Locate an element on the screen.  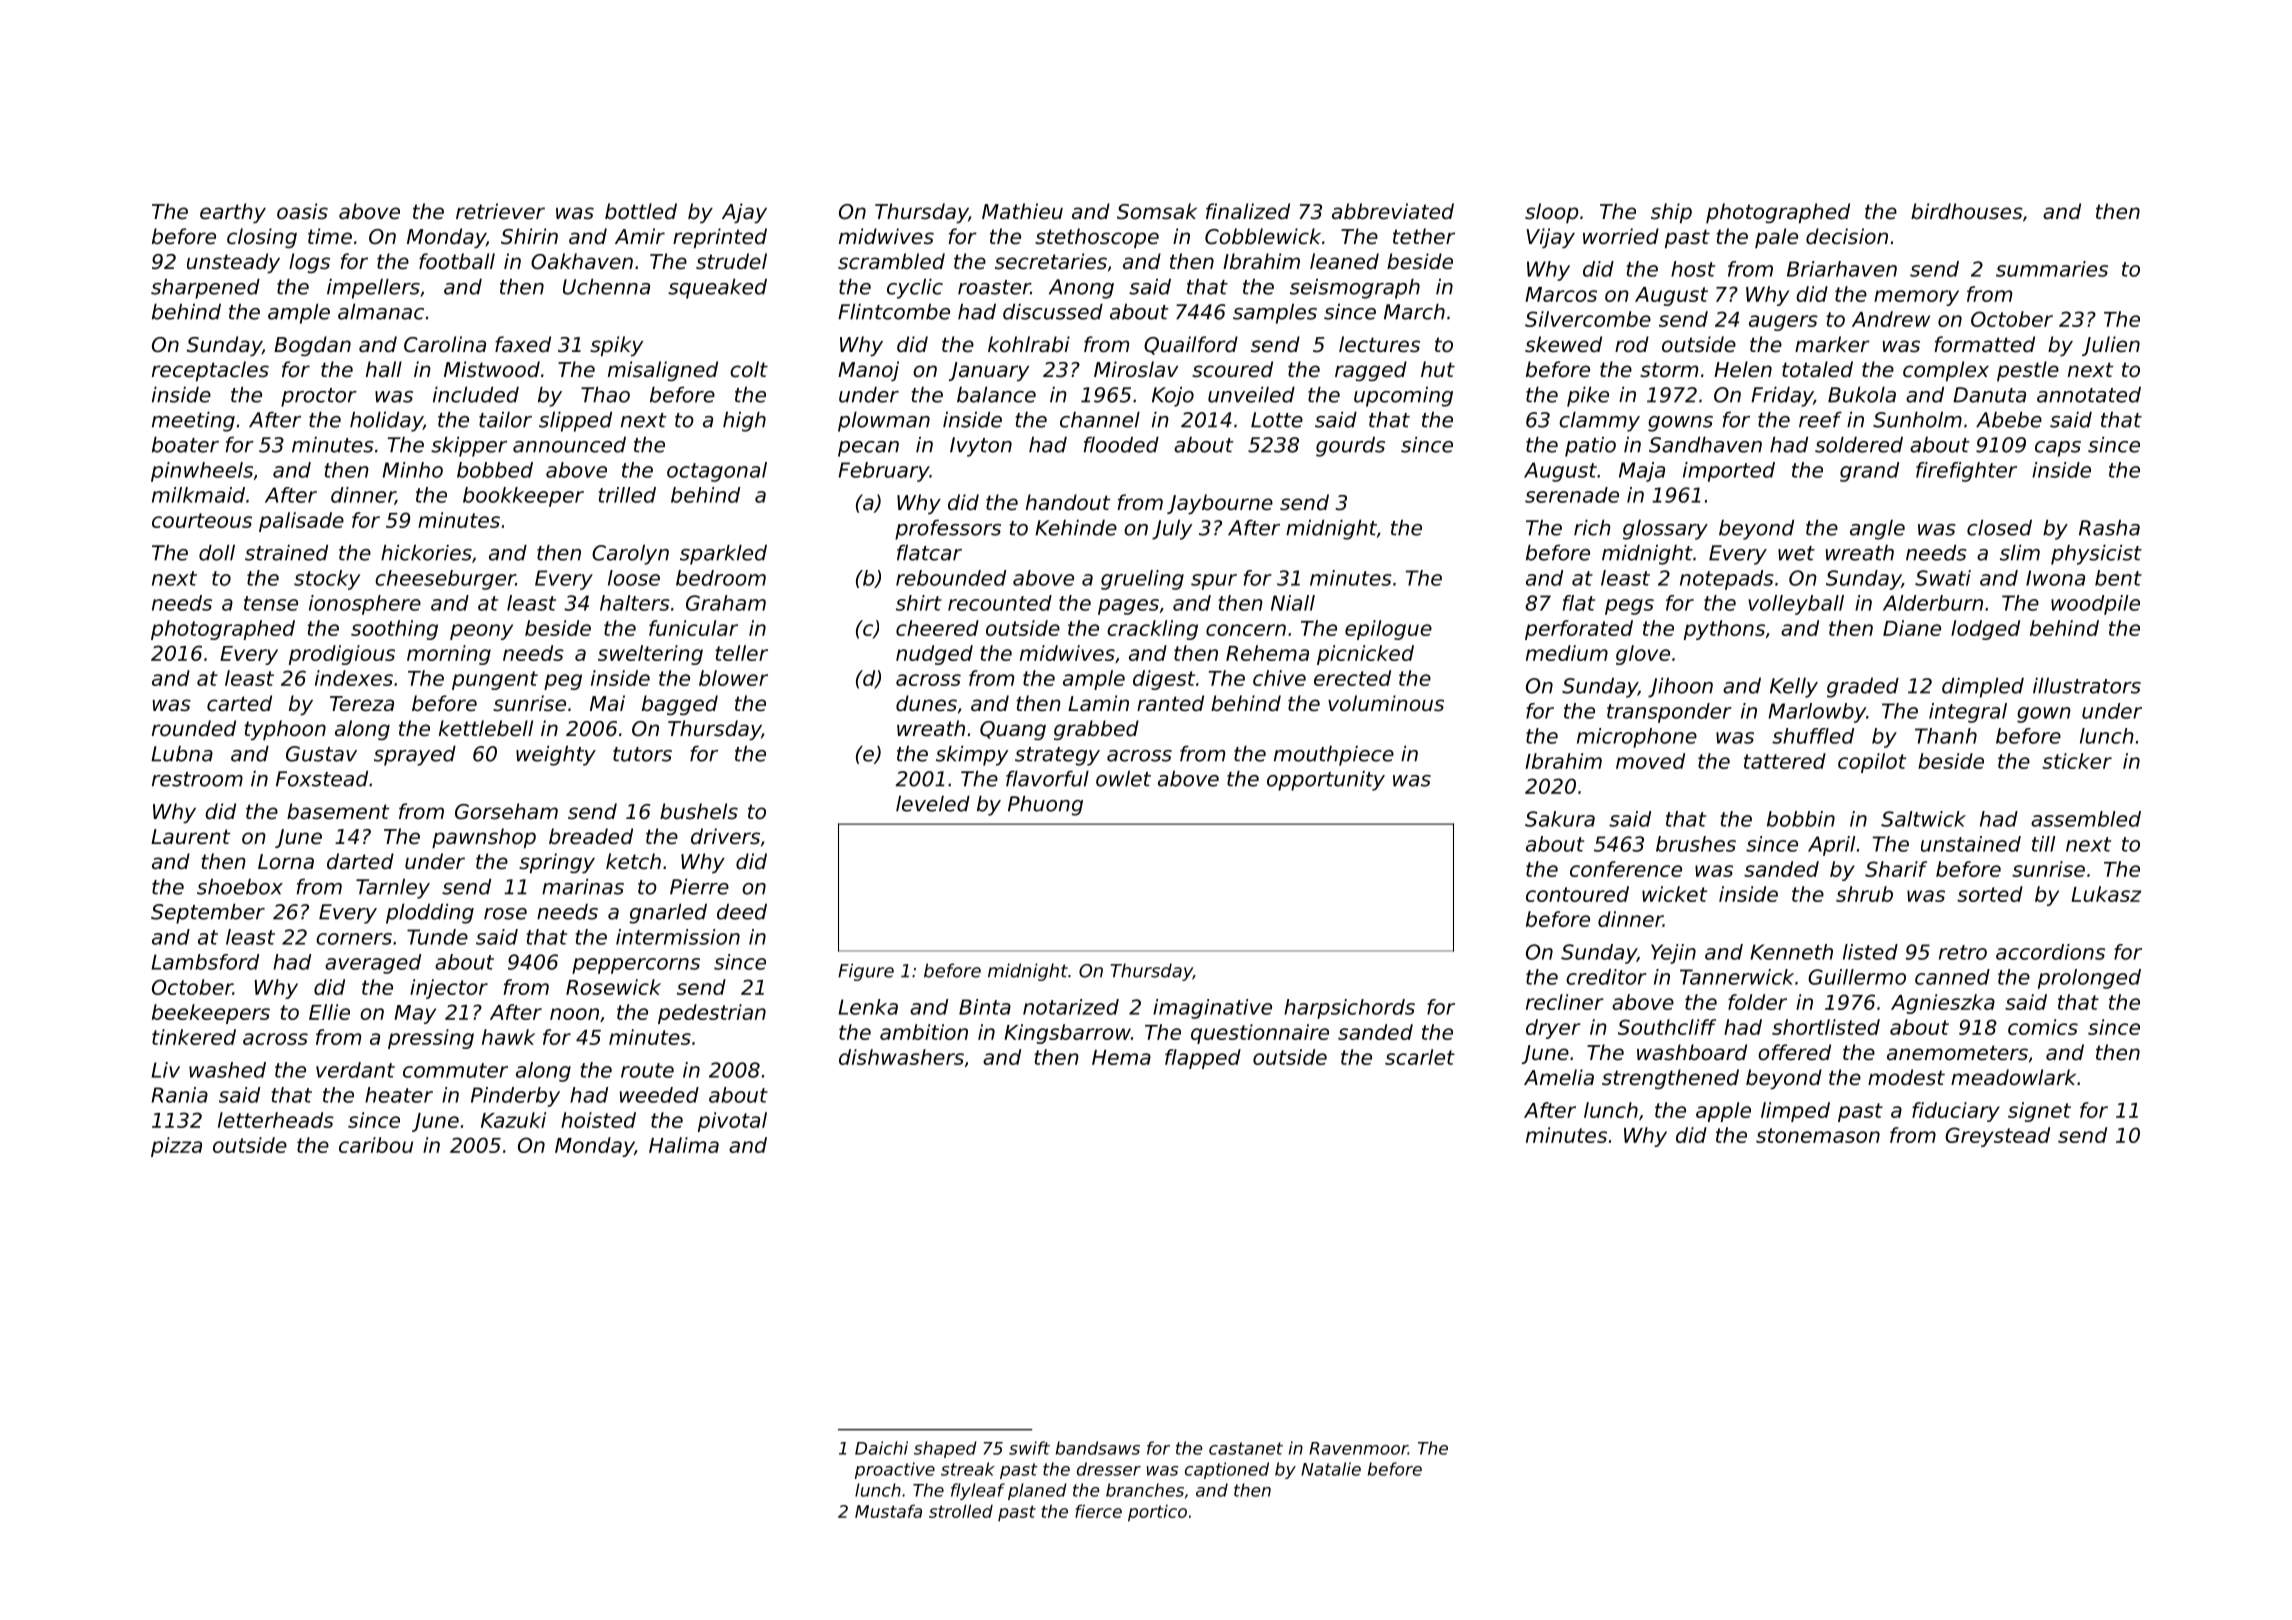
birdhouses is located at coordinates (1967, 211).
